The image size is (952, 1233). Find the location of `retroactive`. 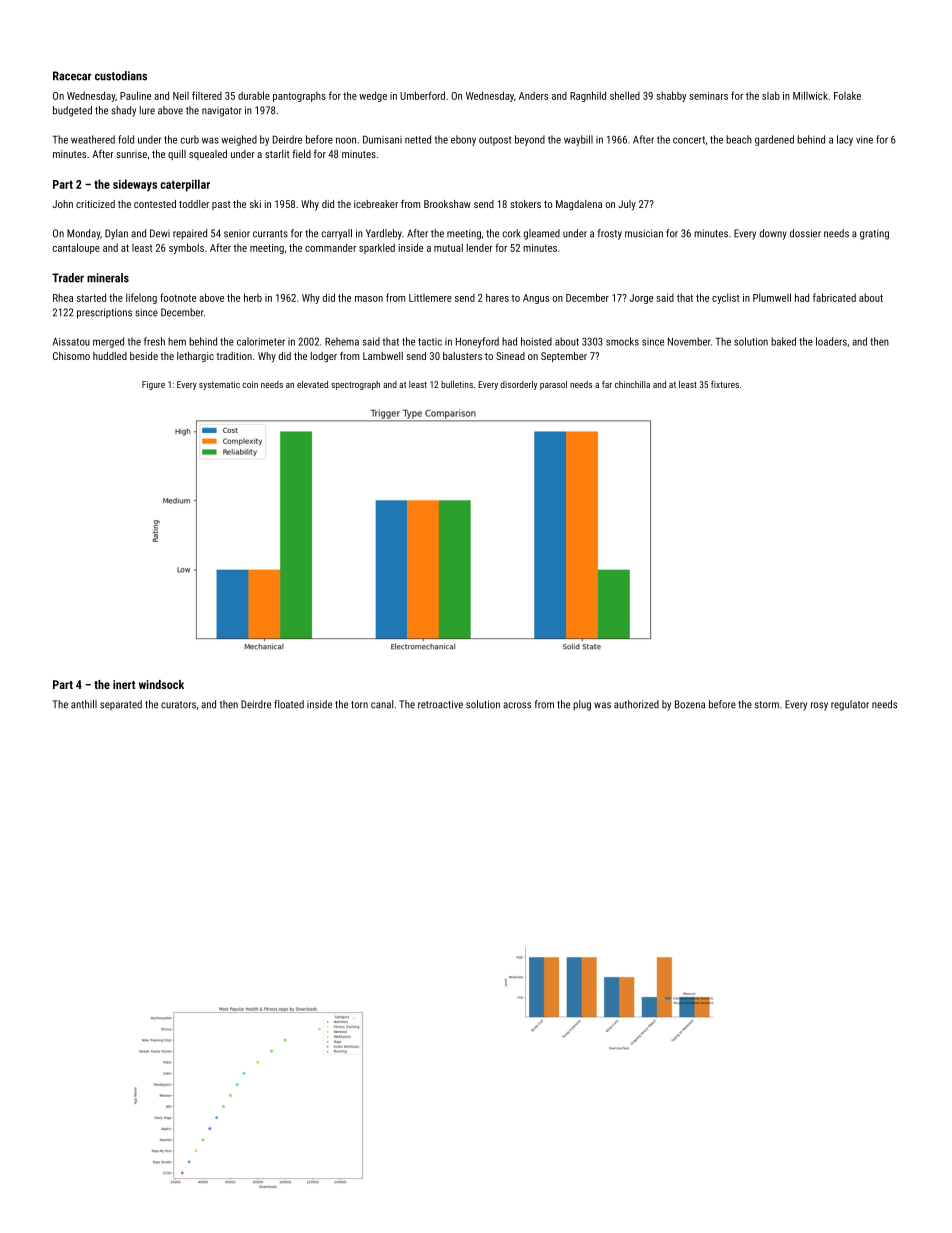

retroactive is located at coordinates (440, 704).
